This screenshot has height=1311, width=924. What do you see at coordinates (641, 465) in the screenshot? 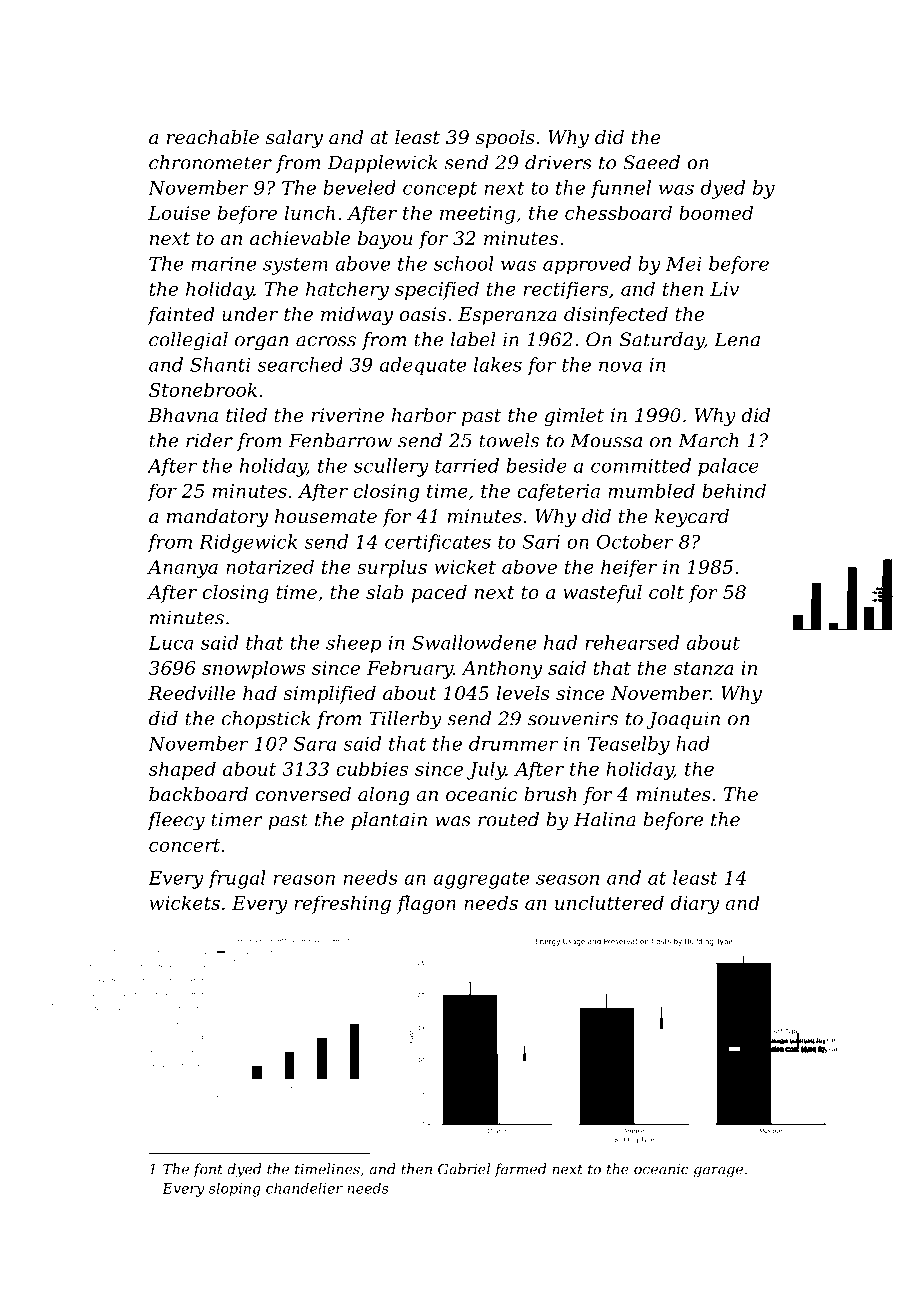
I see `committed` at bounding box center [641, 465].
